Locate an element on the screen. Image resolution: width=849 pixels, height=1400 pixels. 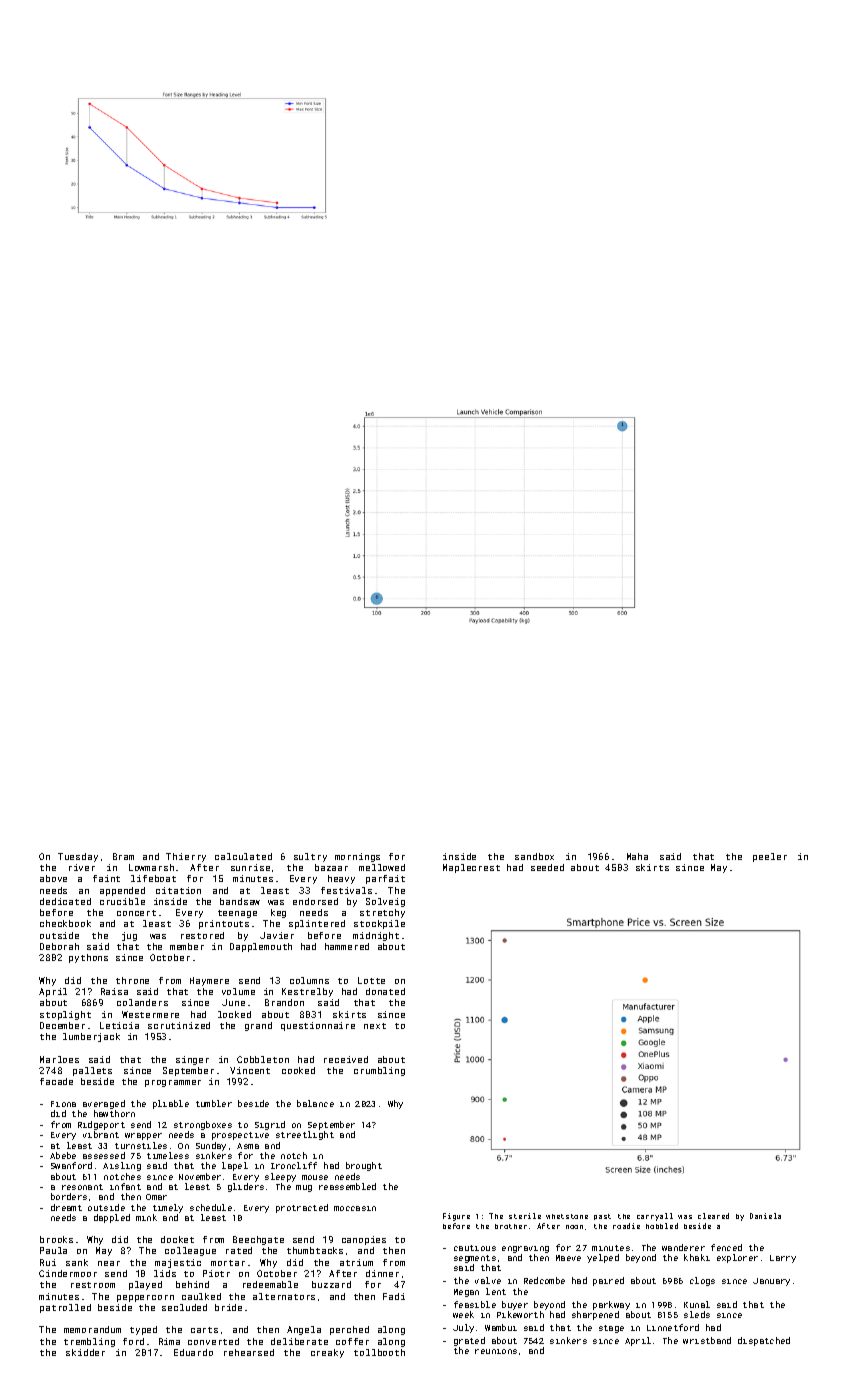
balance is located at coordinates (315, 1103).
